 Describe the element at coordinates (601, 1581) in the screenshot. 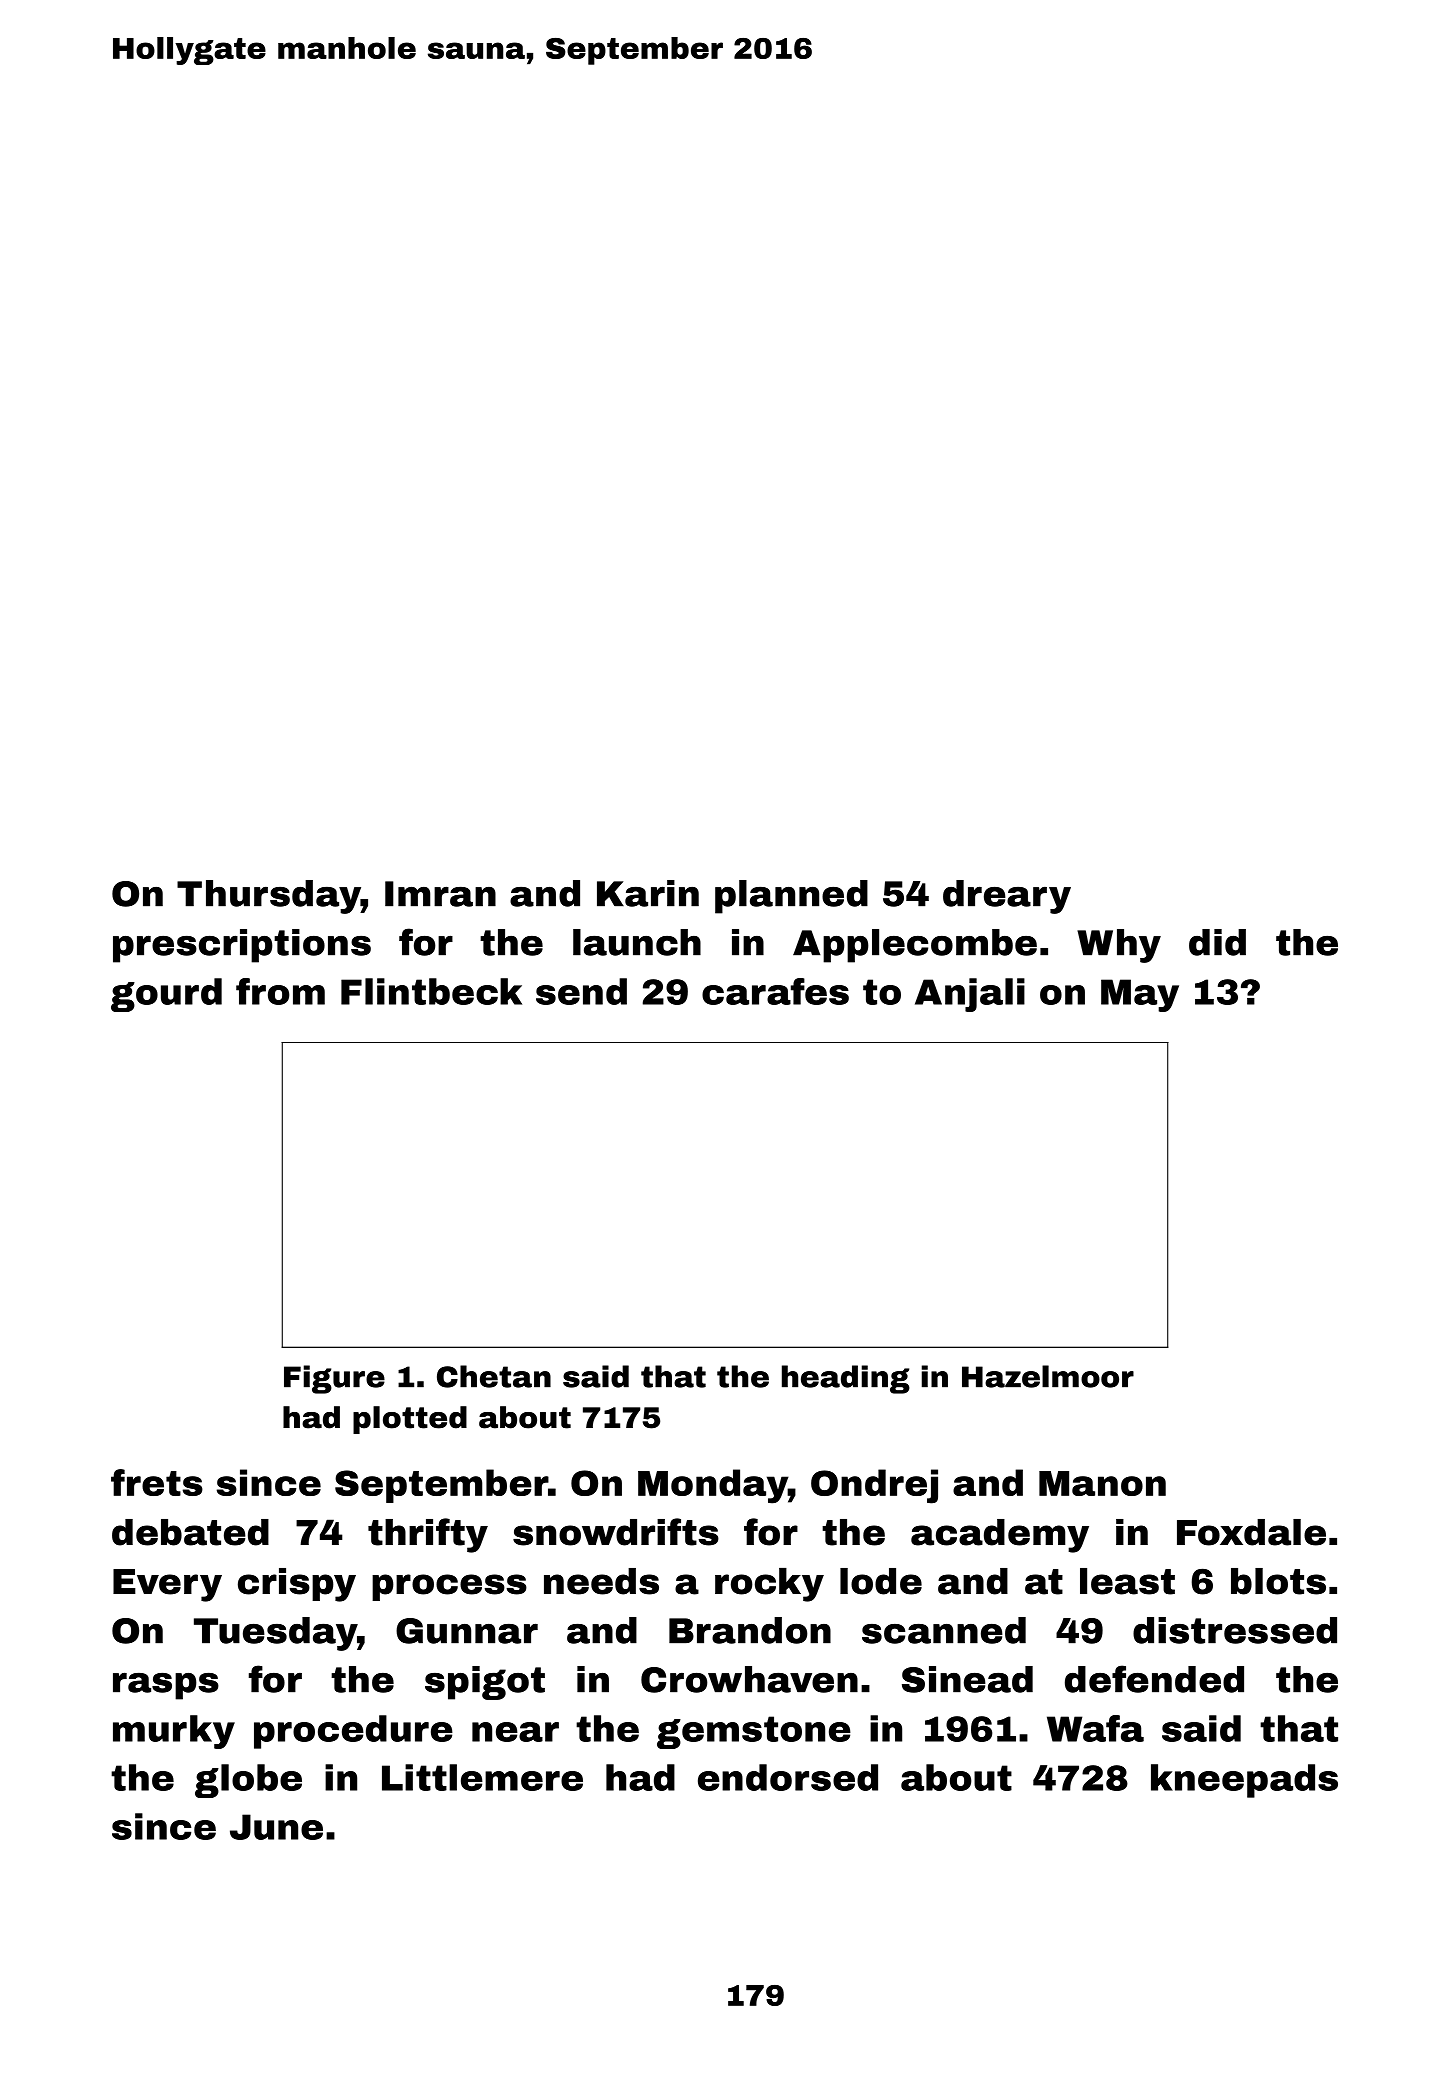

I see `needs` at that location.
